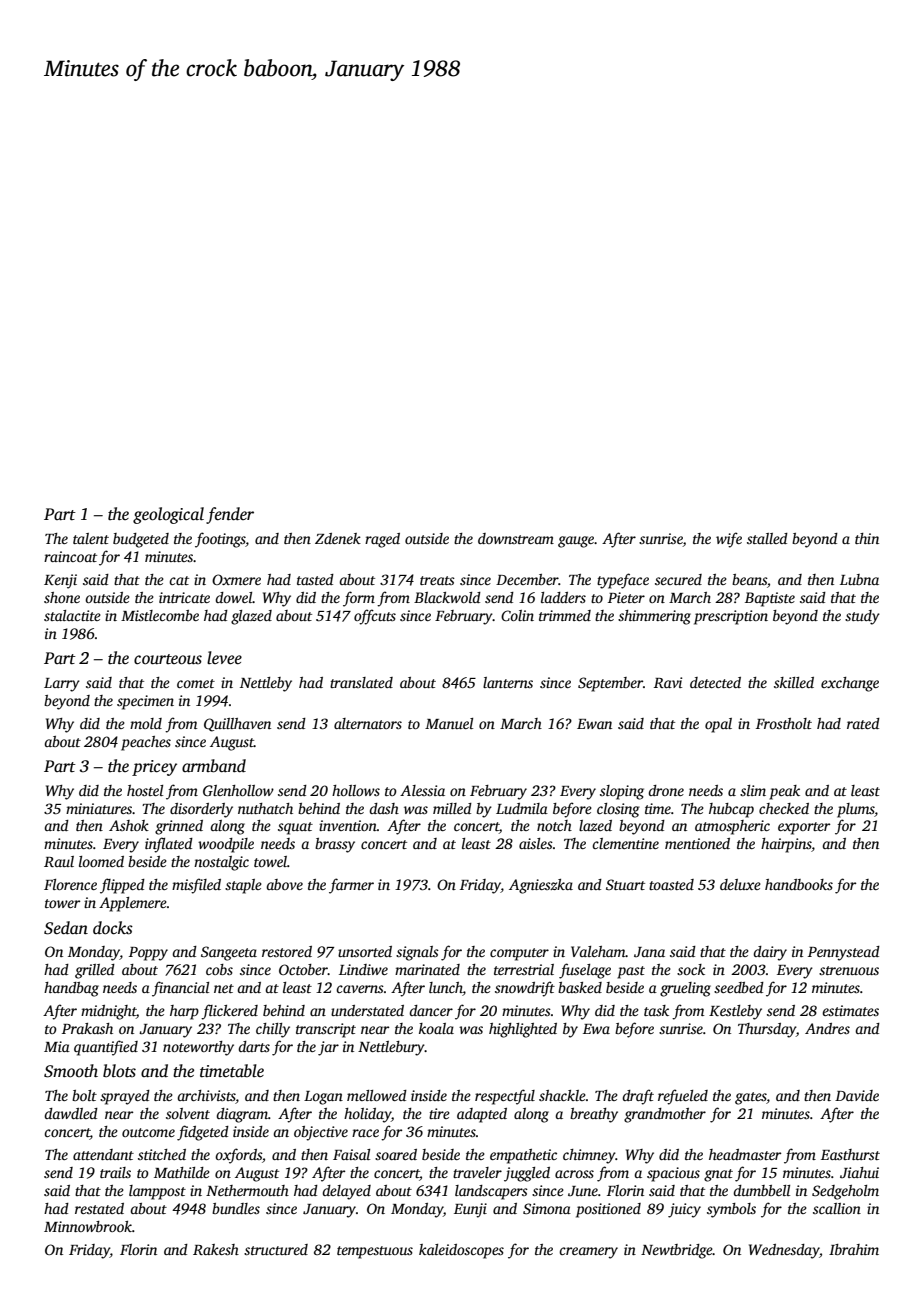 The height and width of the screenshot is (1308, 924). Describe the element at coordinates (541, 886) in the screenshot. I see `Agnieszka` at that location.
